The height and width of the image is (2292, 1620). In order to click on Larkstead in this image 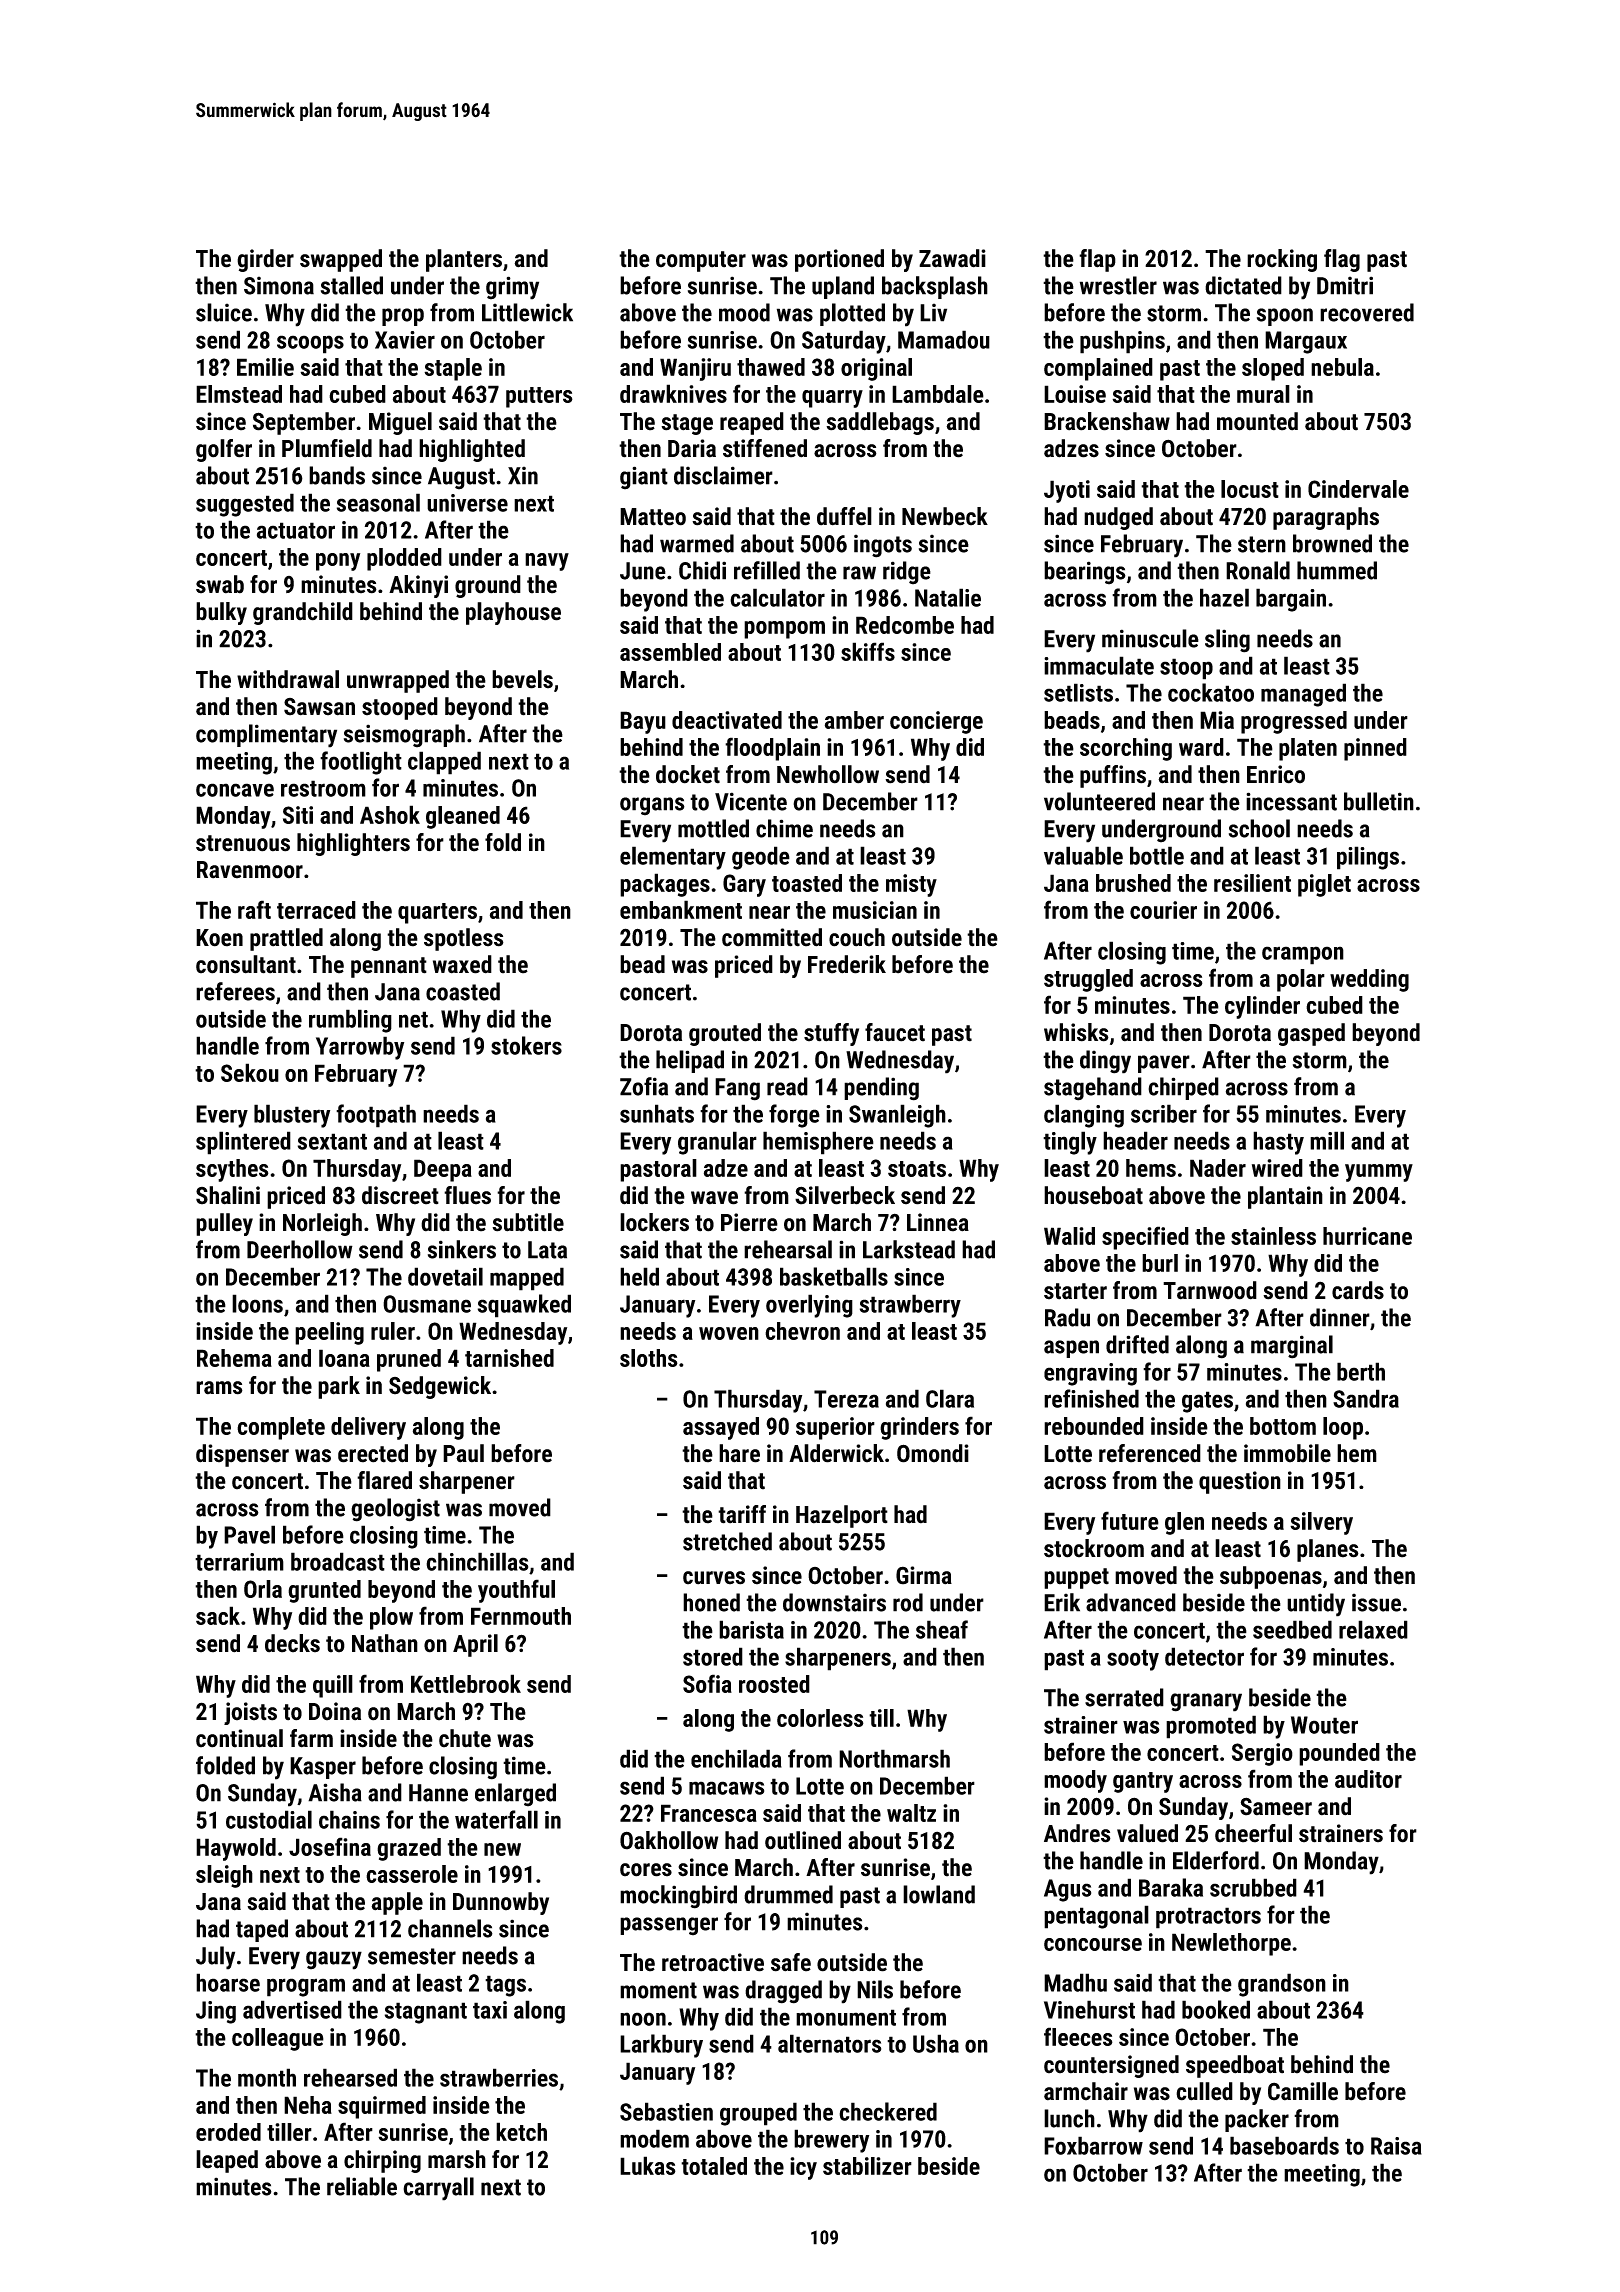, I will do `click(909, 1249)`.
